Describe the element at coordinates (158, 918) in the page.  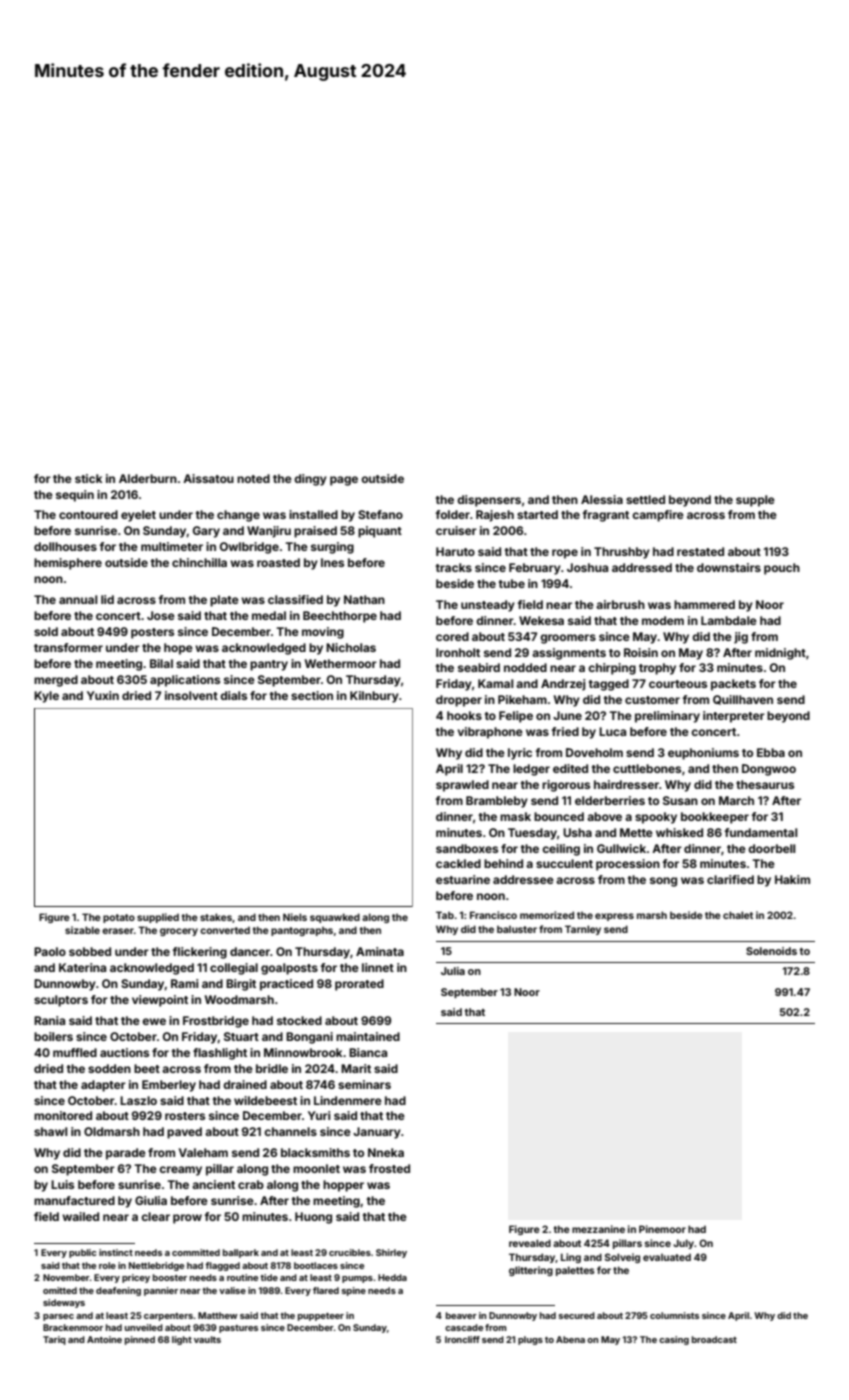
I see `supplied` at that location.
